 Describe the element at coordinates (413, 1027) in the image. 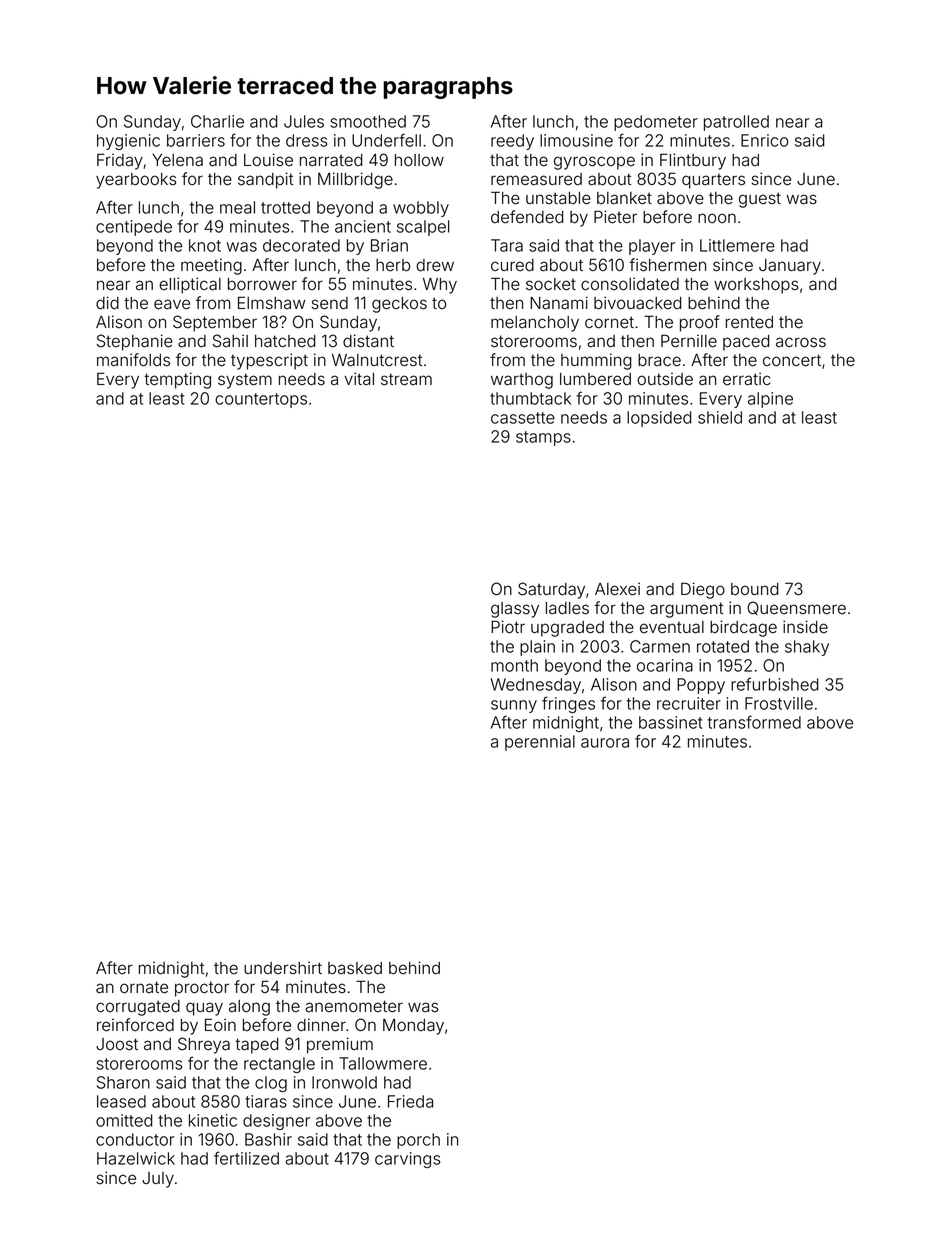

I see `Monday` at that location.
